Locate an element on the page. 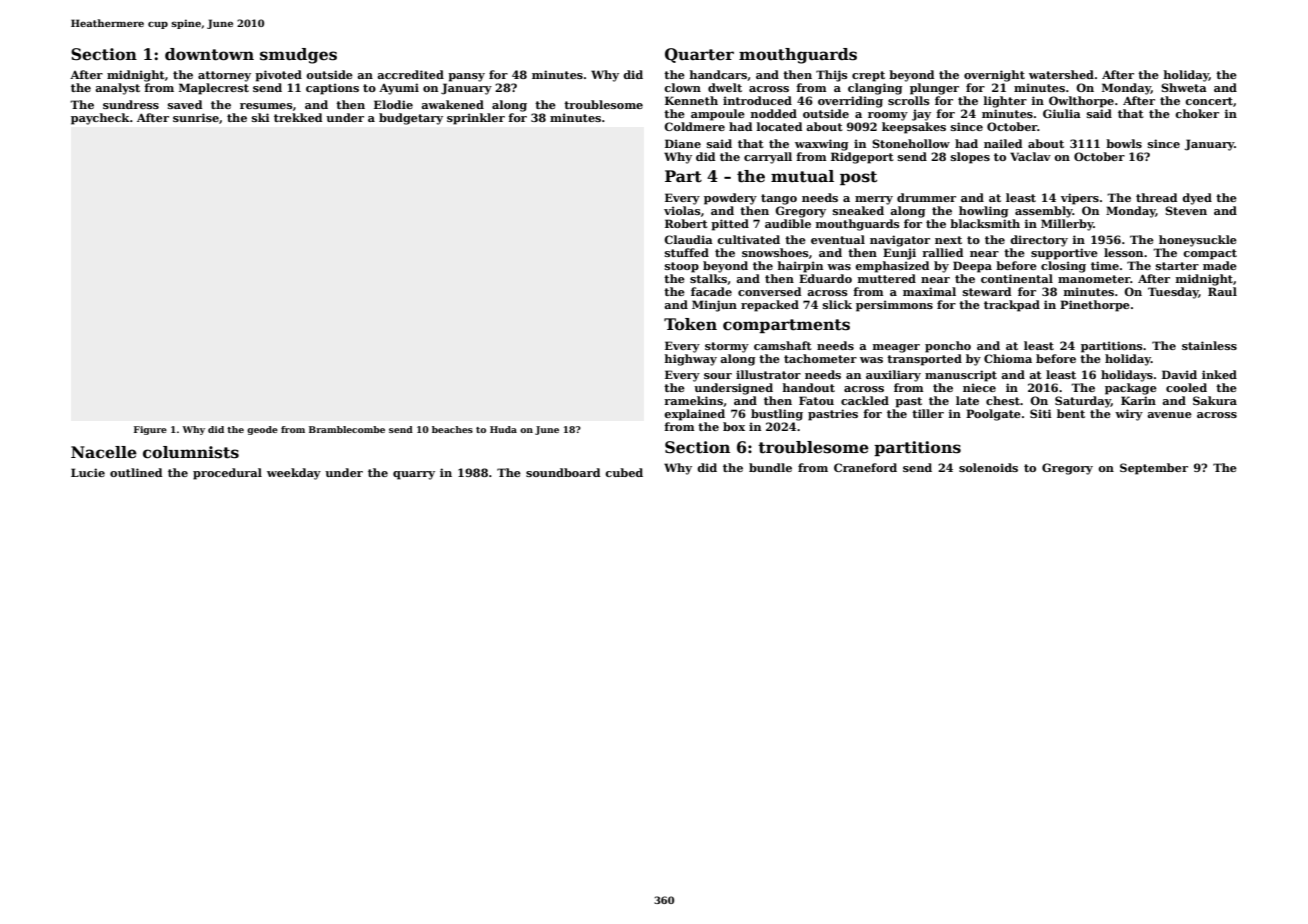 The height and width of the document is (924, 1308). stuffed is located at coordinates (687, 252).
